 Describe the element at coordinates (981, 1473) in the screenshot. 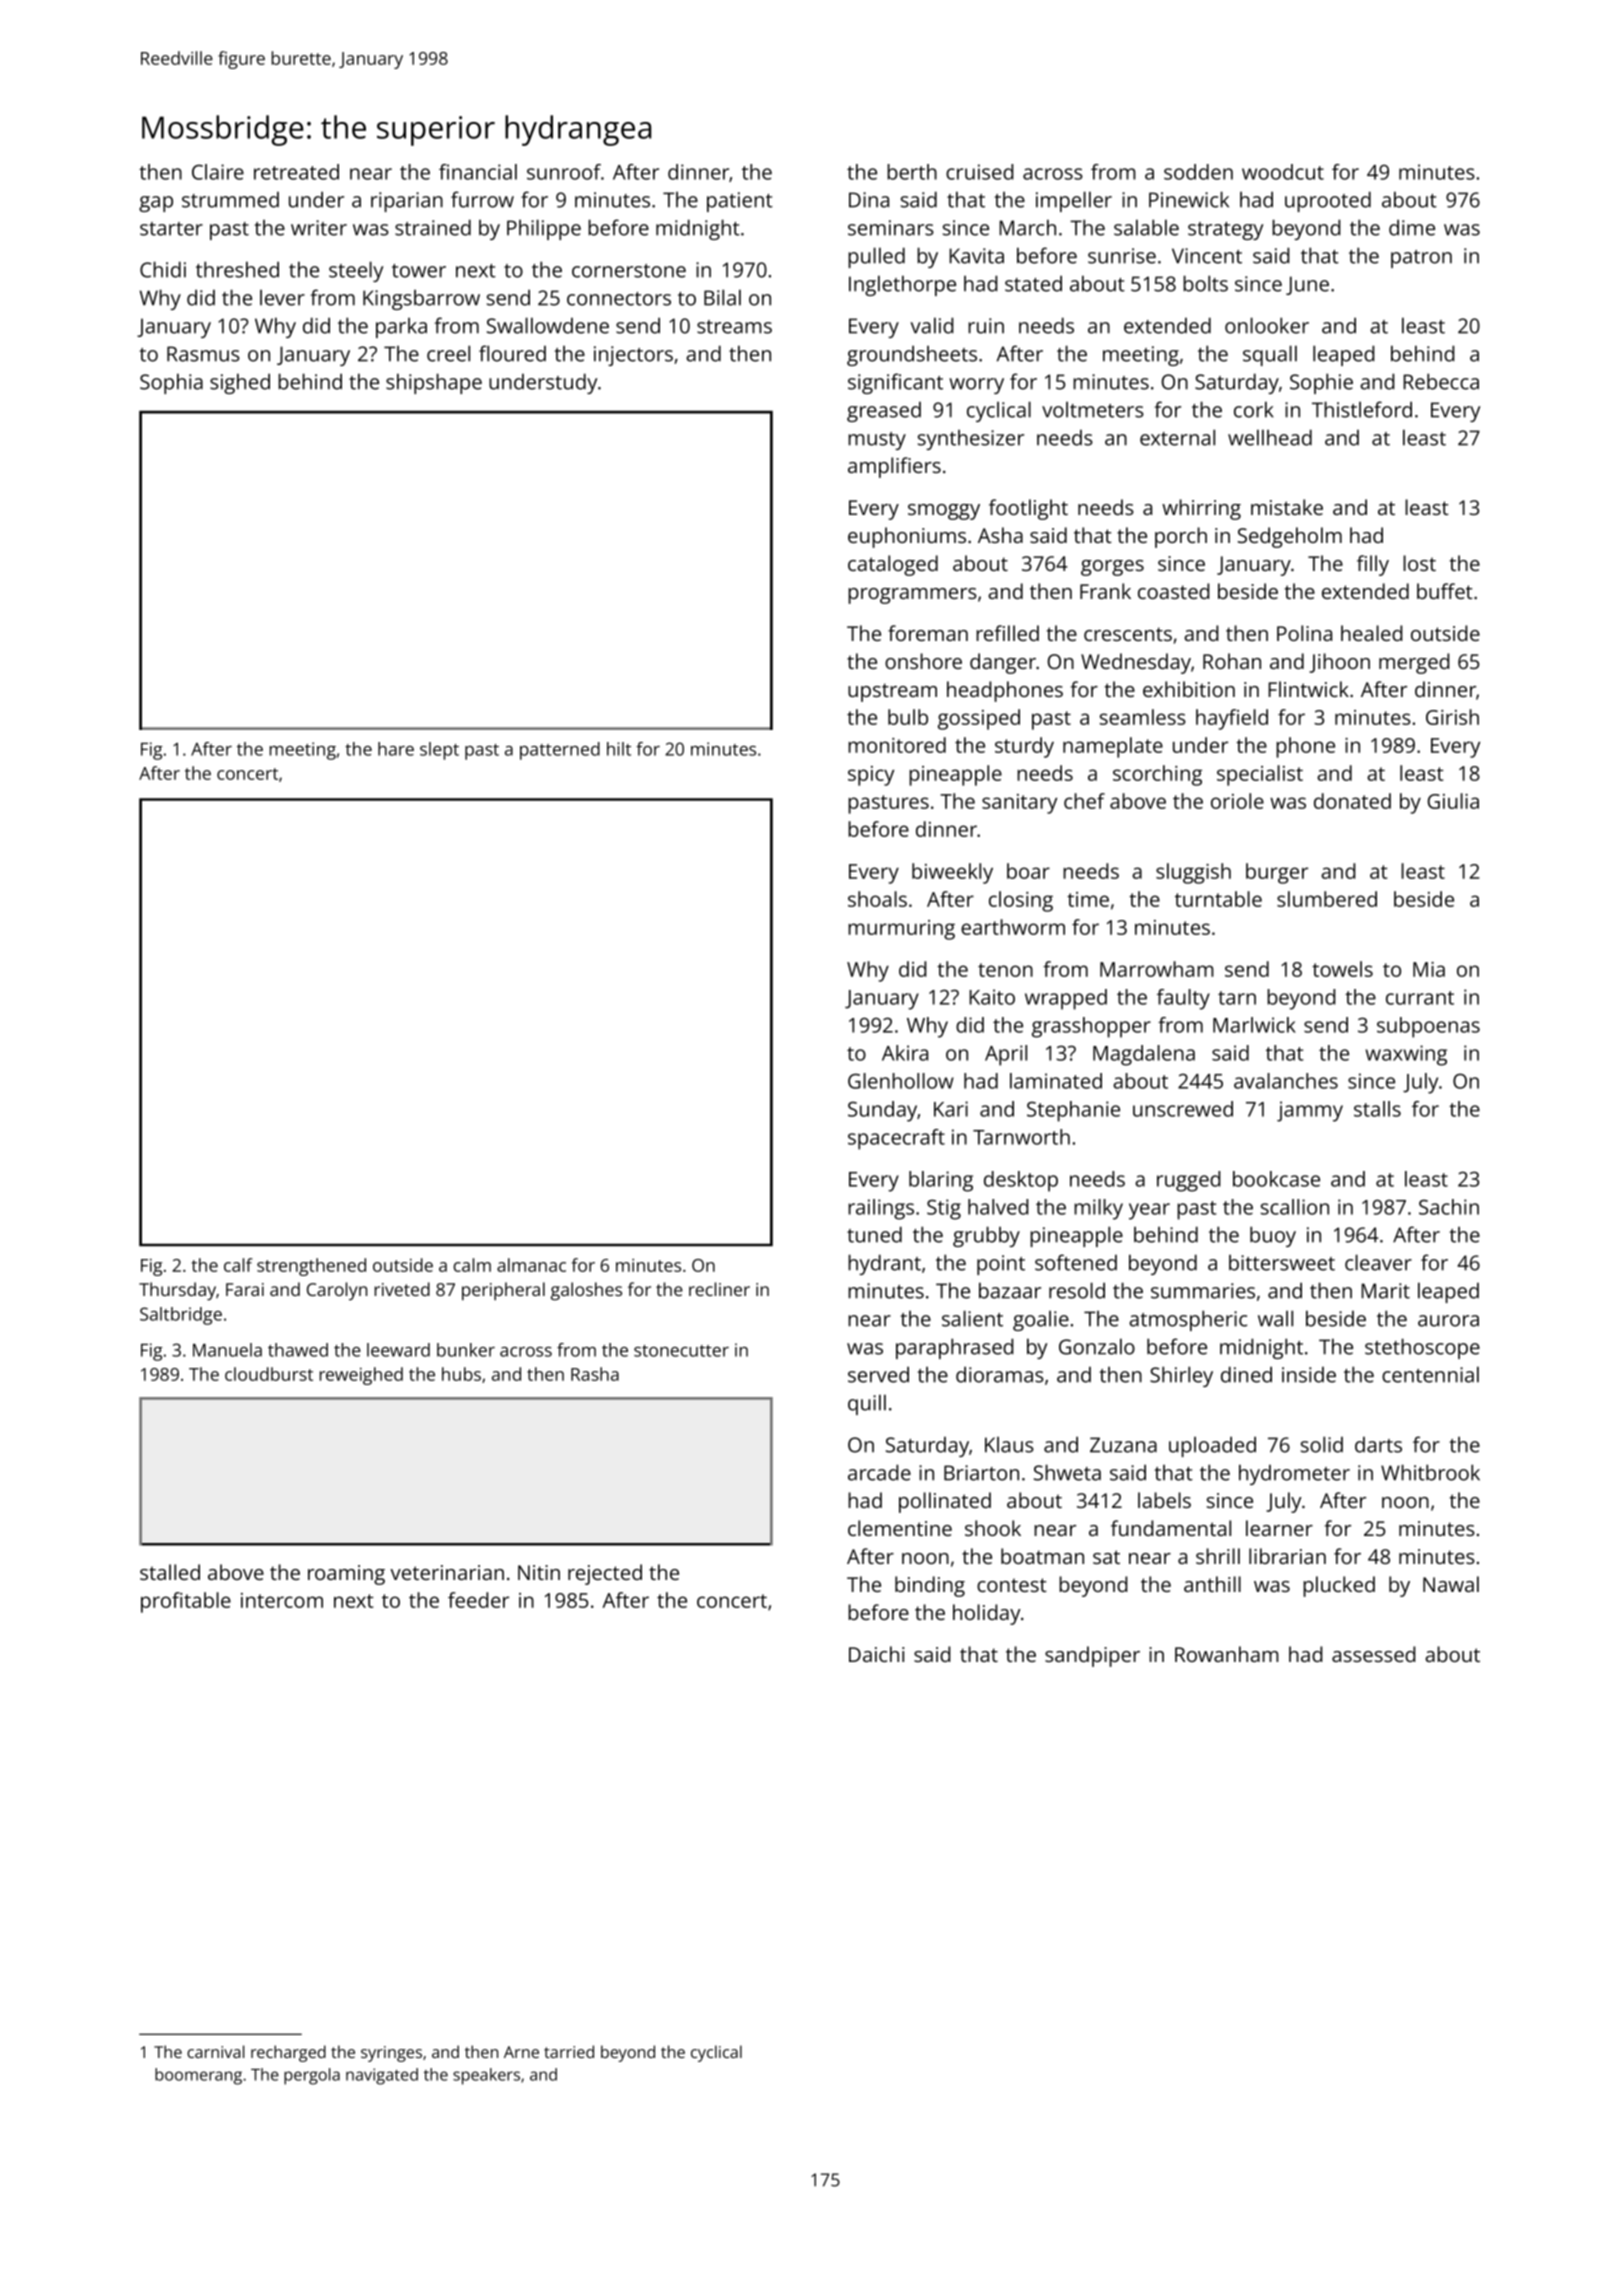

I see `Briarton` at that location.
